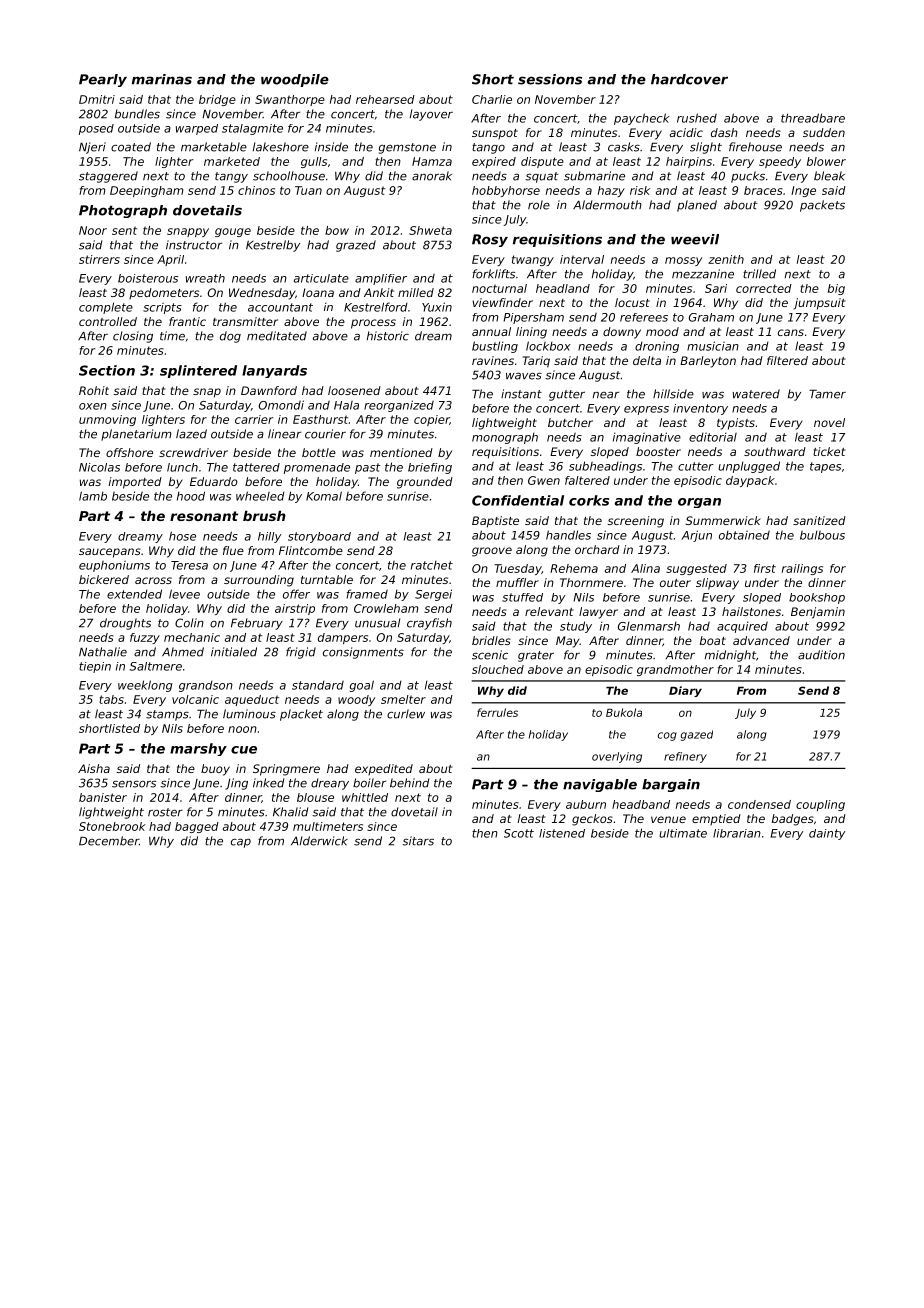 The image size is (924, 1308). What do you see at coordinates (822, 206) in the screenshot?
I see `packets` at bounding box center [822, 206].
